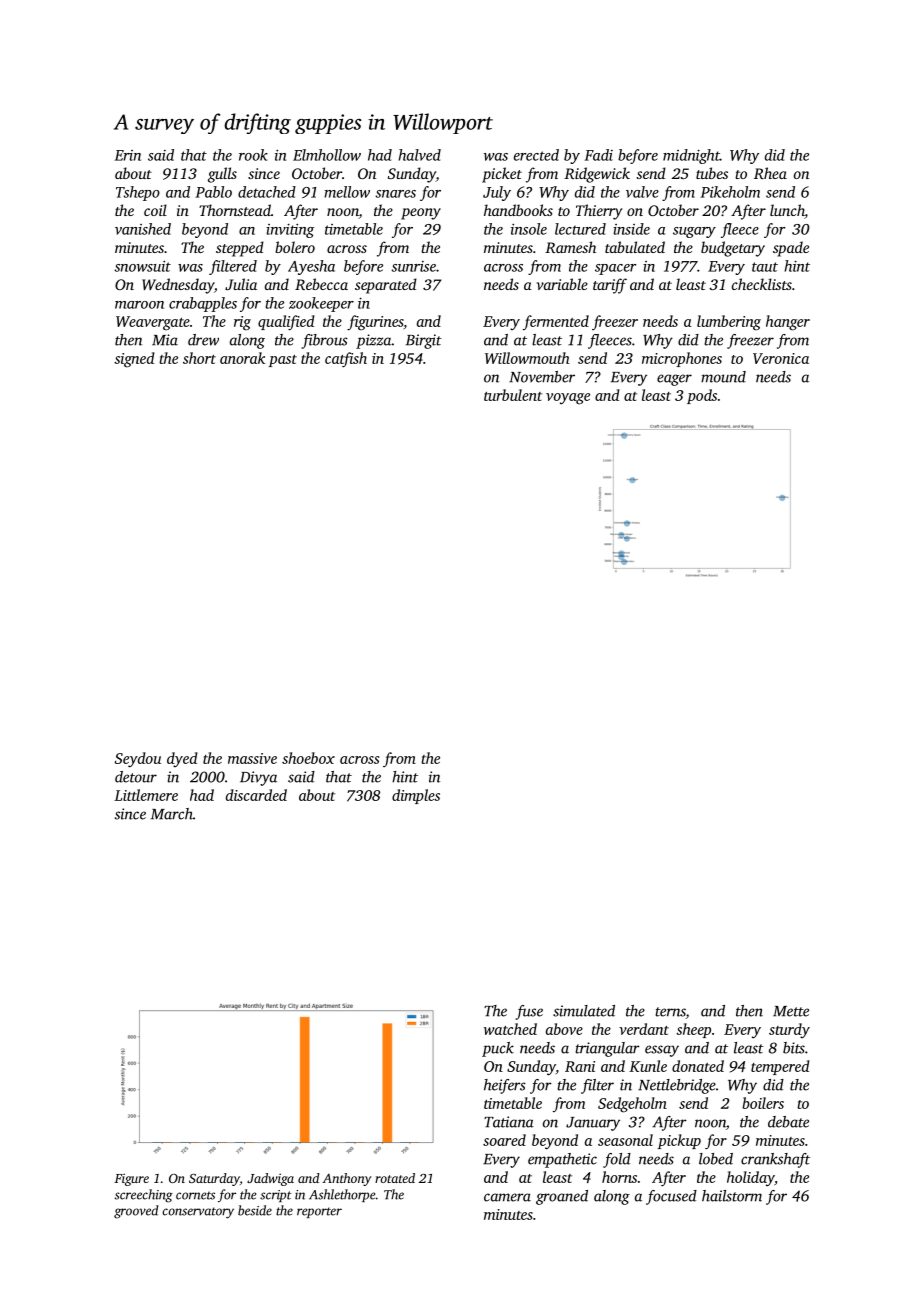 The image size is (924, 1308). I want to click on shoebox, so click(308, 758).
